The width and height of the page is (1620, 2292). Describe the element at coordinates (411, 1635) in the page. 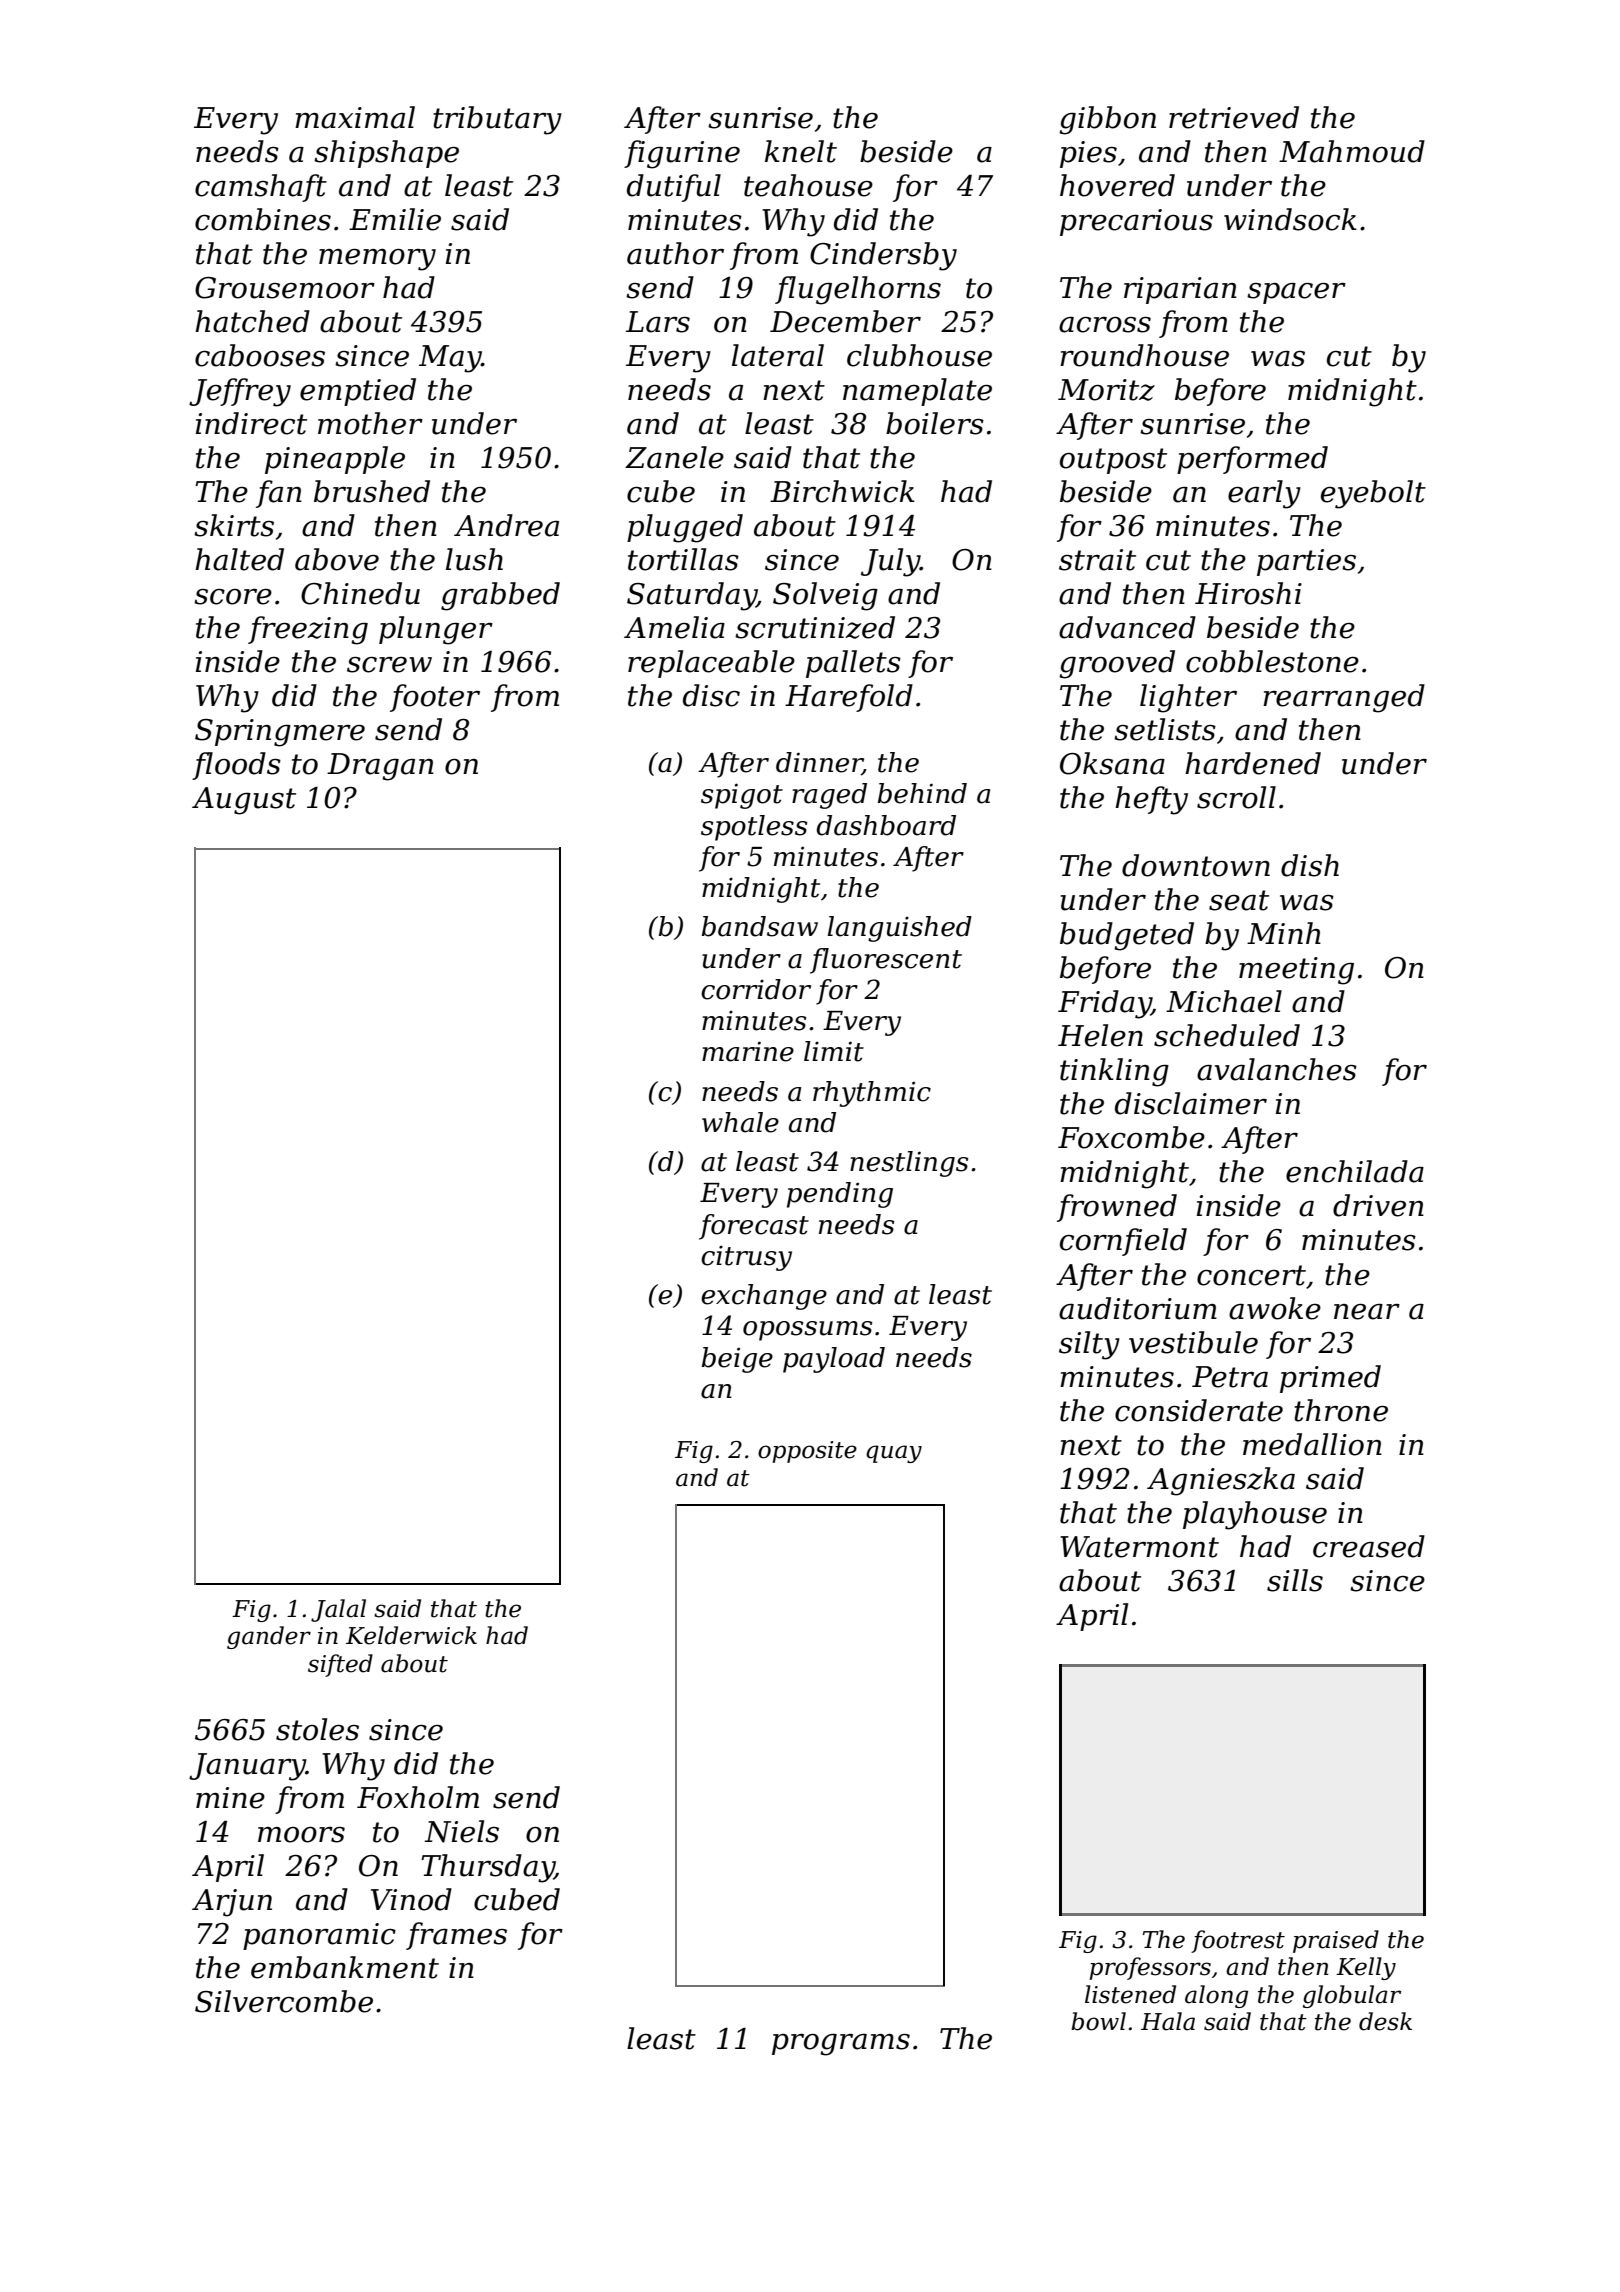

I see `Kelderwick` at that location.
